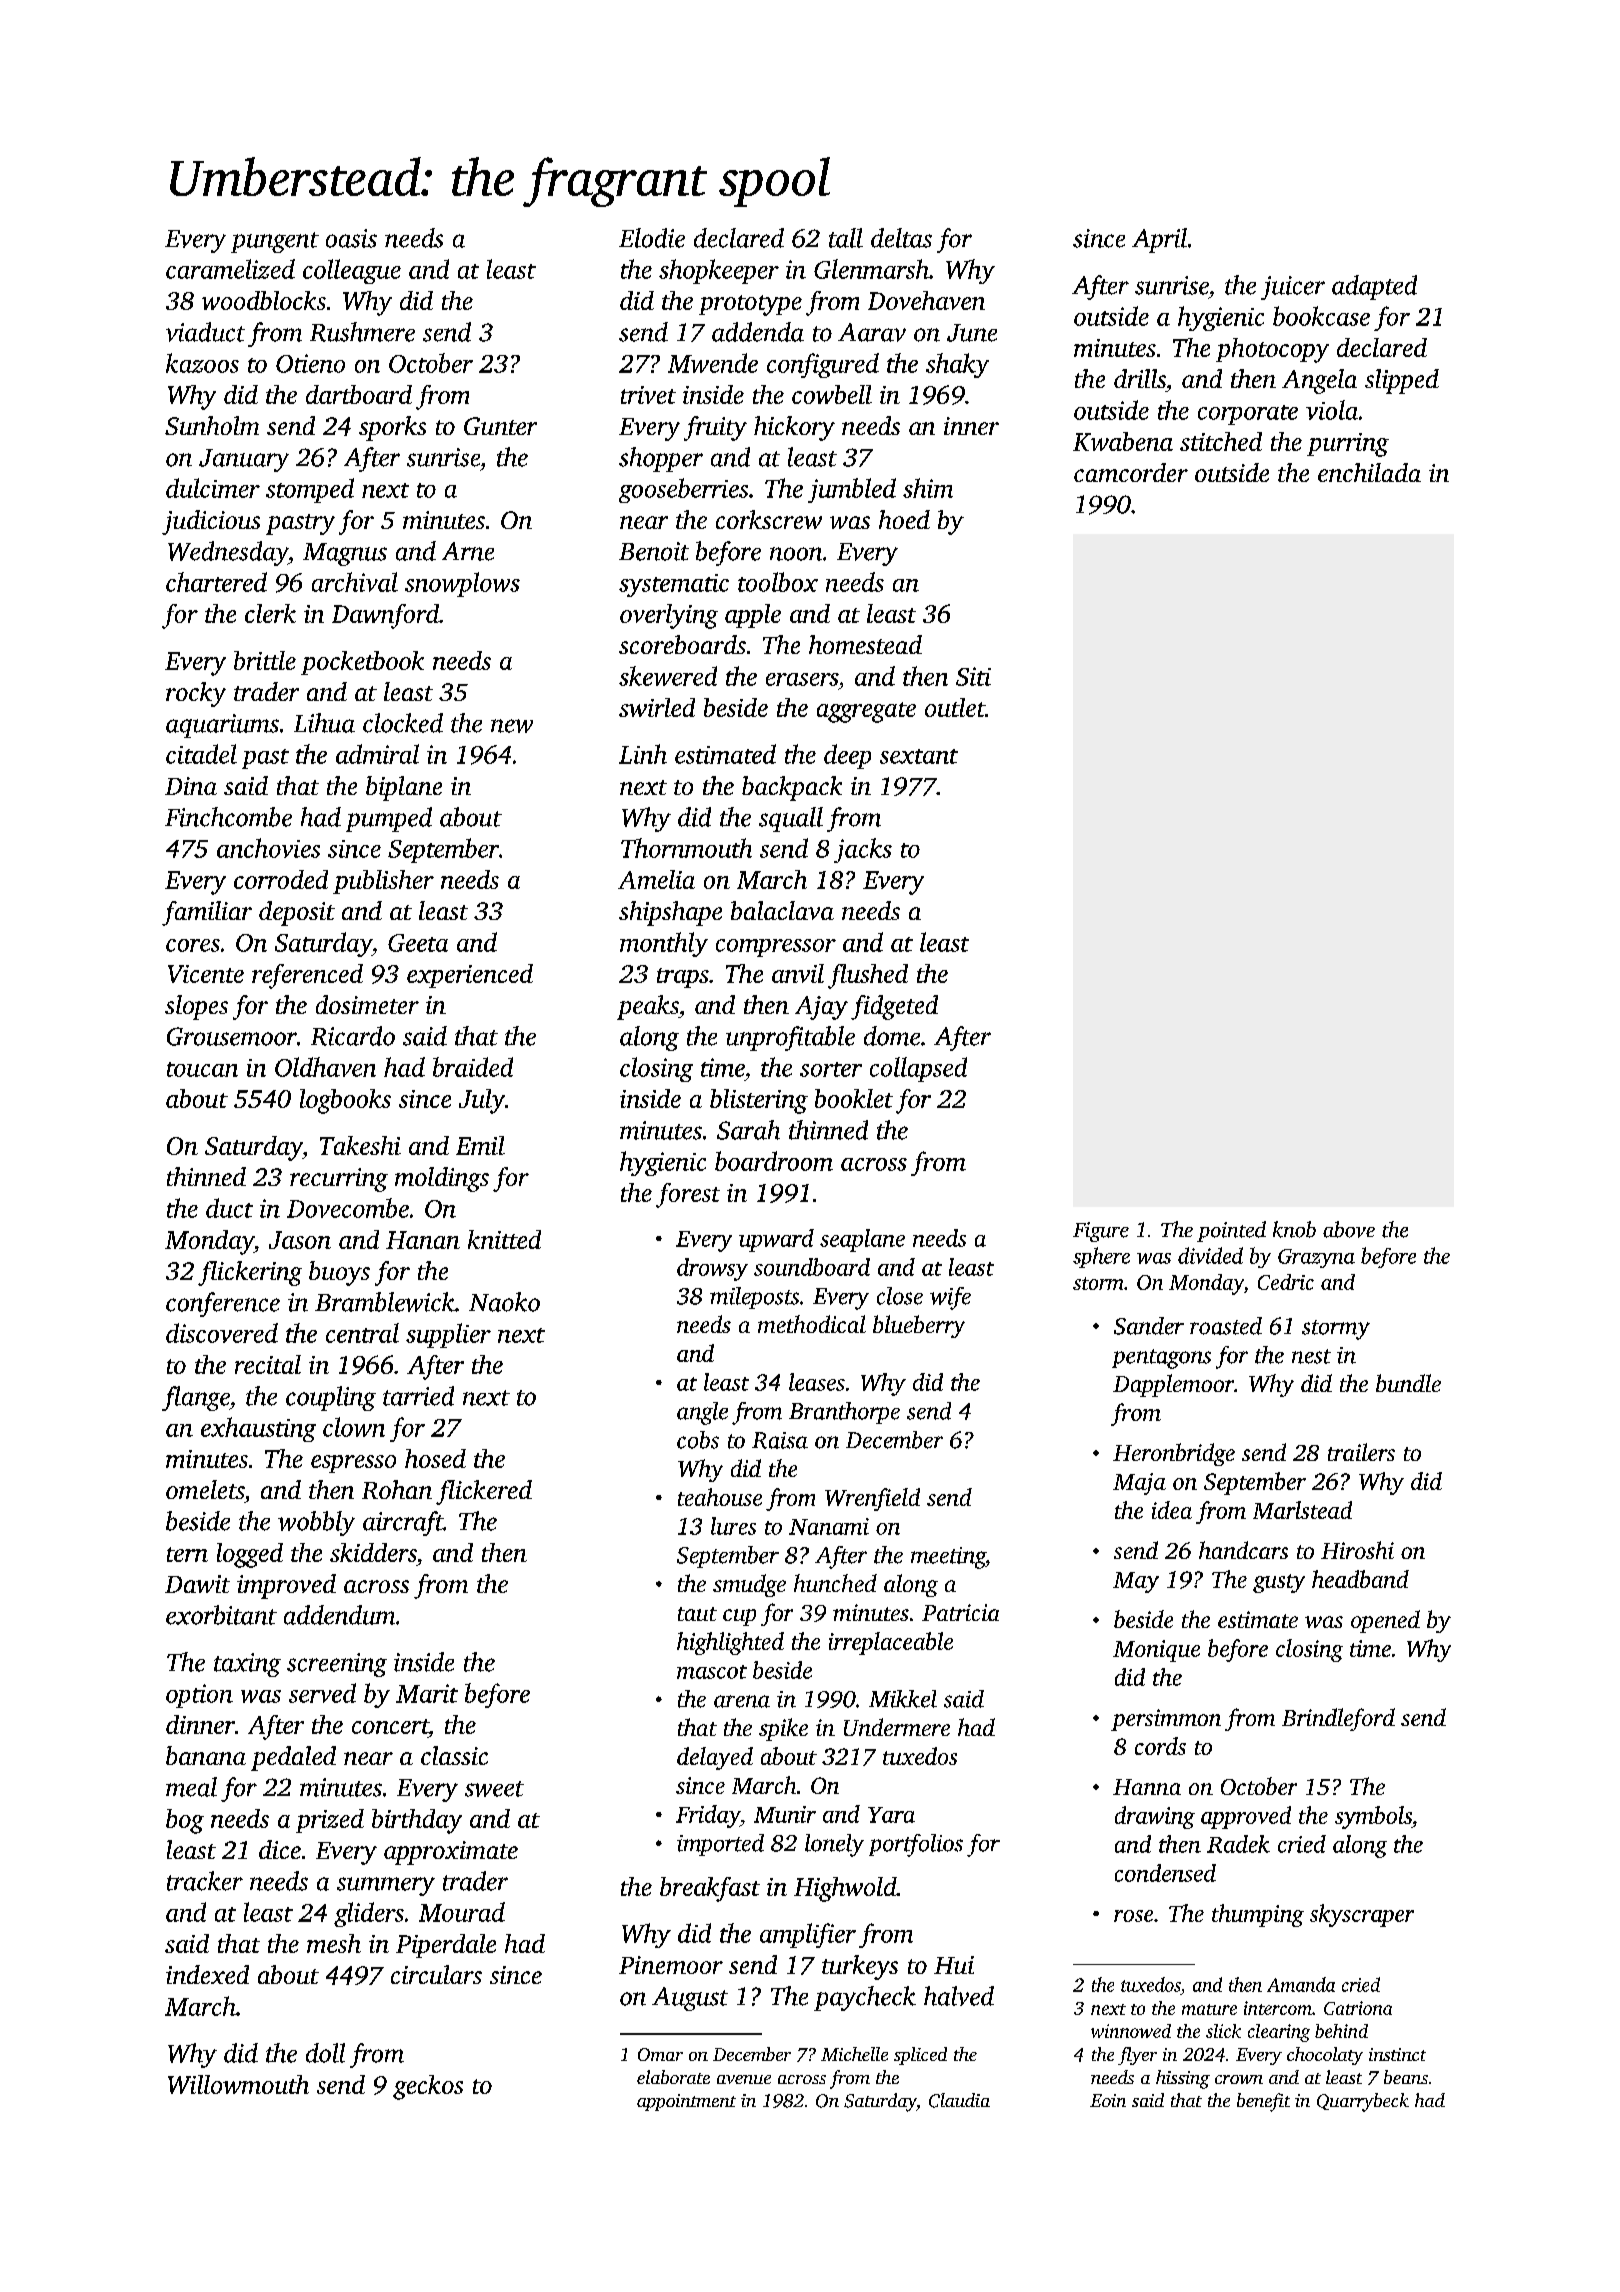 This document has width=1620, height=2292. What do you see at coordinates (686, 848) in the document?
I see `Thornmouth` at bounding box center [686, 848].
